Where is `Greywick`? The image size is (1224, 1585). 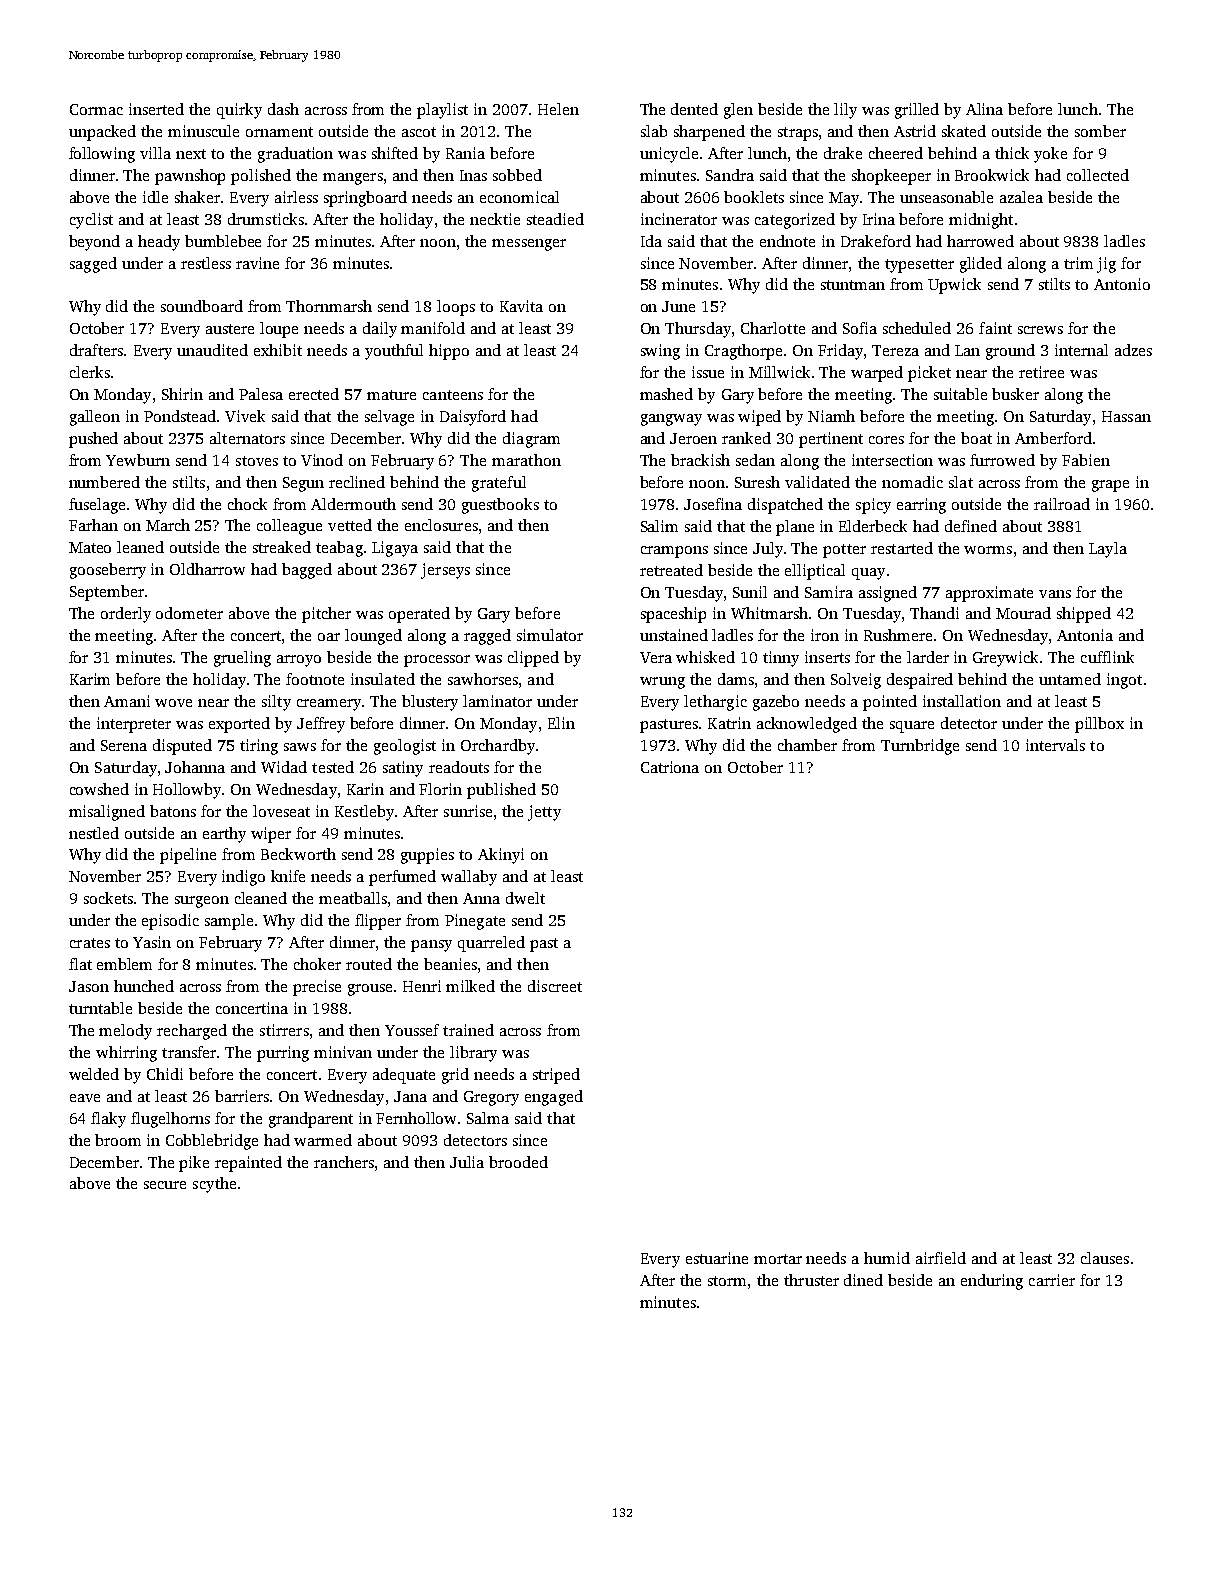 Greywick is located at coordinates (1005, 659).
